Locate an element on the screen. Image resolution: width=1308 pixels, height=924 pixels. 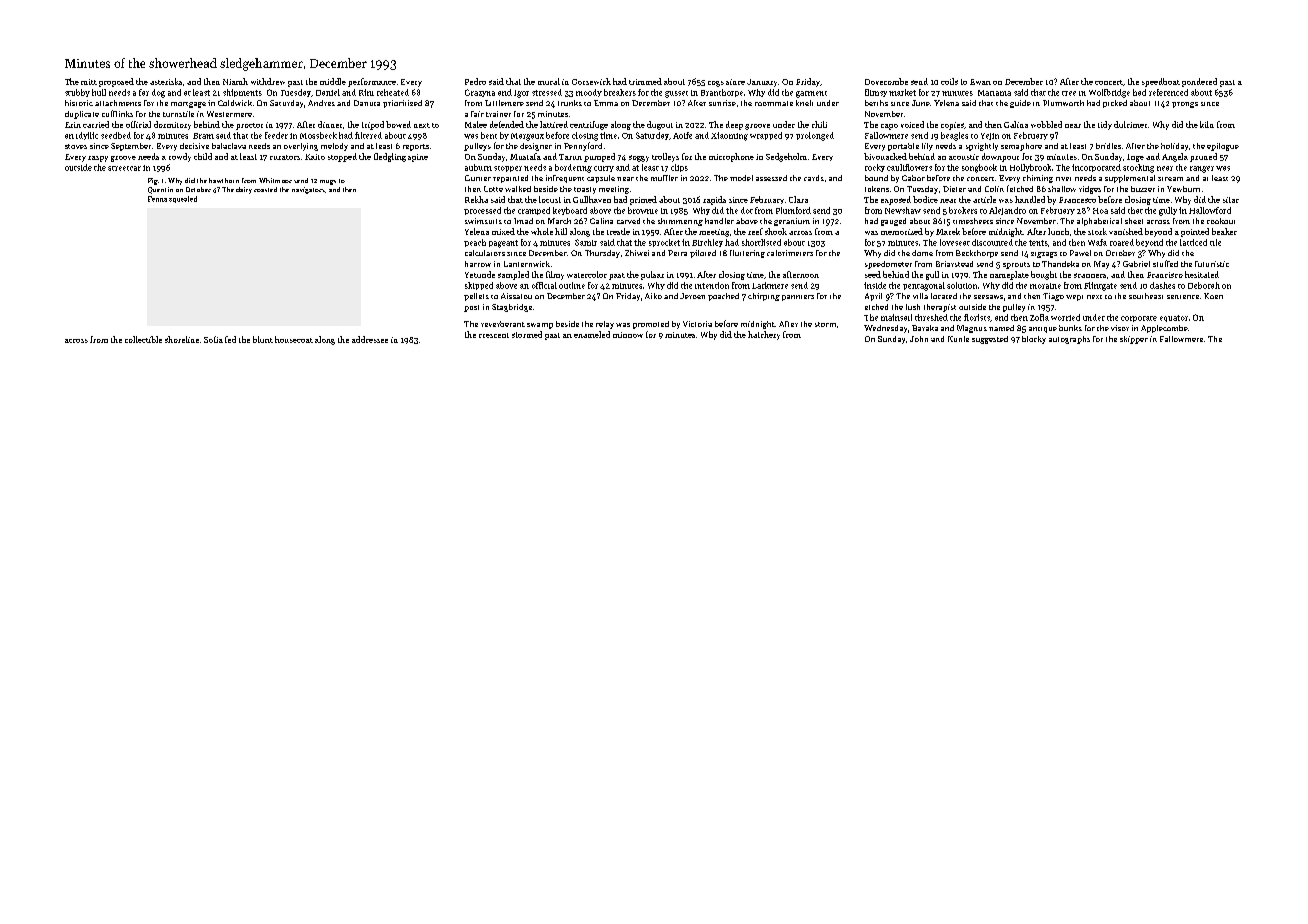
brownie is located at coordinates (643, 210).
